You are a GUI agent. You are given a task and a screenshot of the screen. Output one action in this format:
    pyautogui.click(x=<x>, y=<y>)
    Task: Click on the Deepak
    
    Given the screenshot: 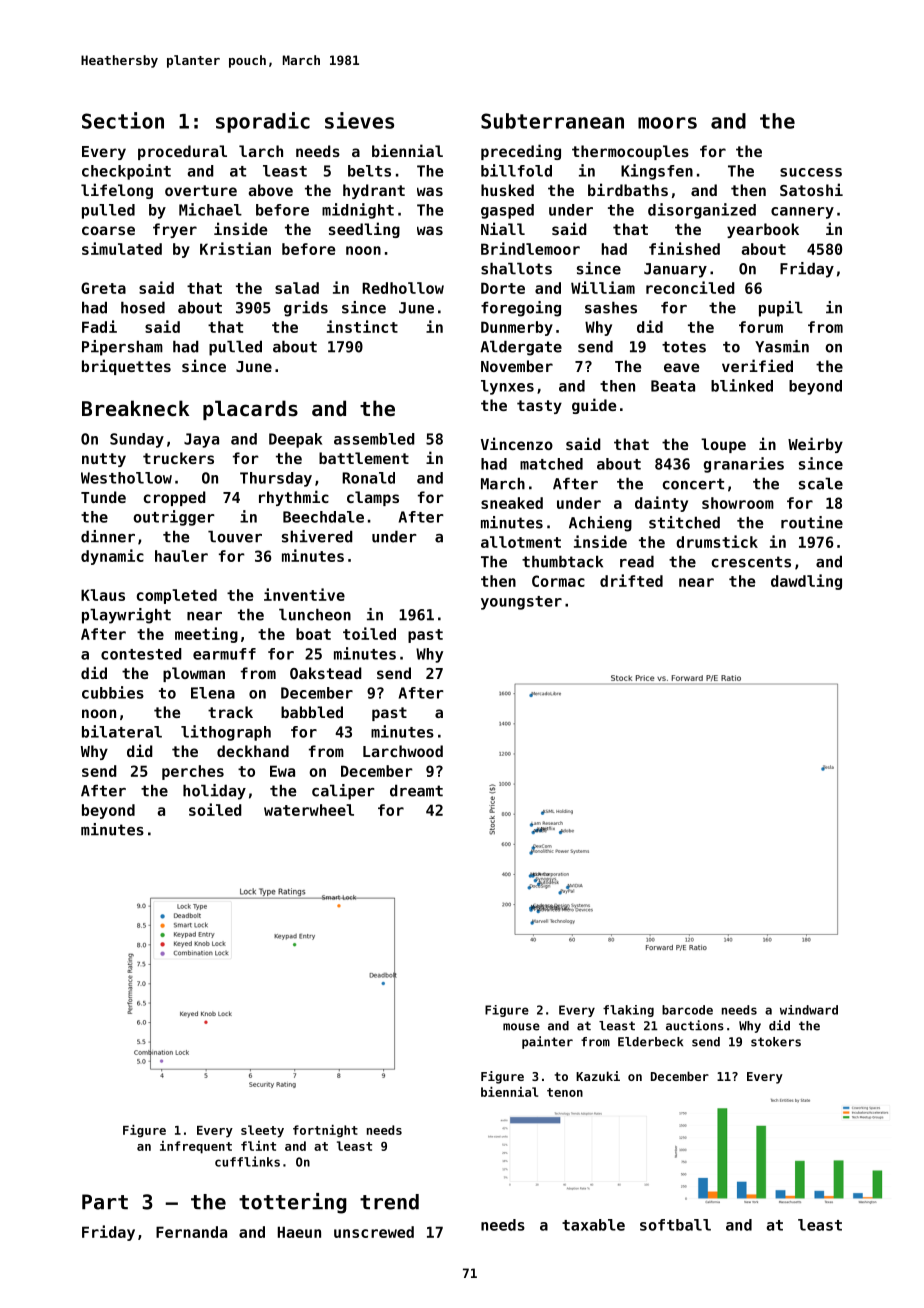 What is the action you would take?
    pyautogui.click(x=295, y=440)
